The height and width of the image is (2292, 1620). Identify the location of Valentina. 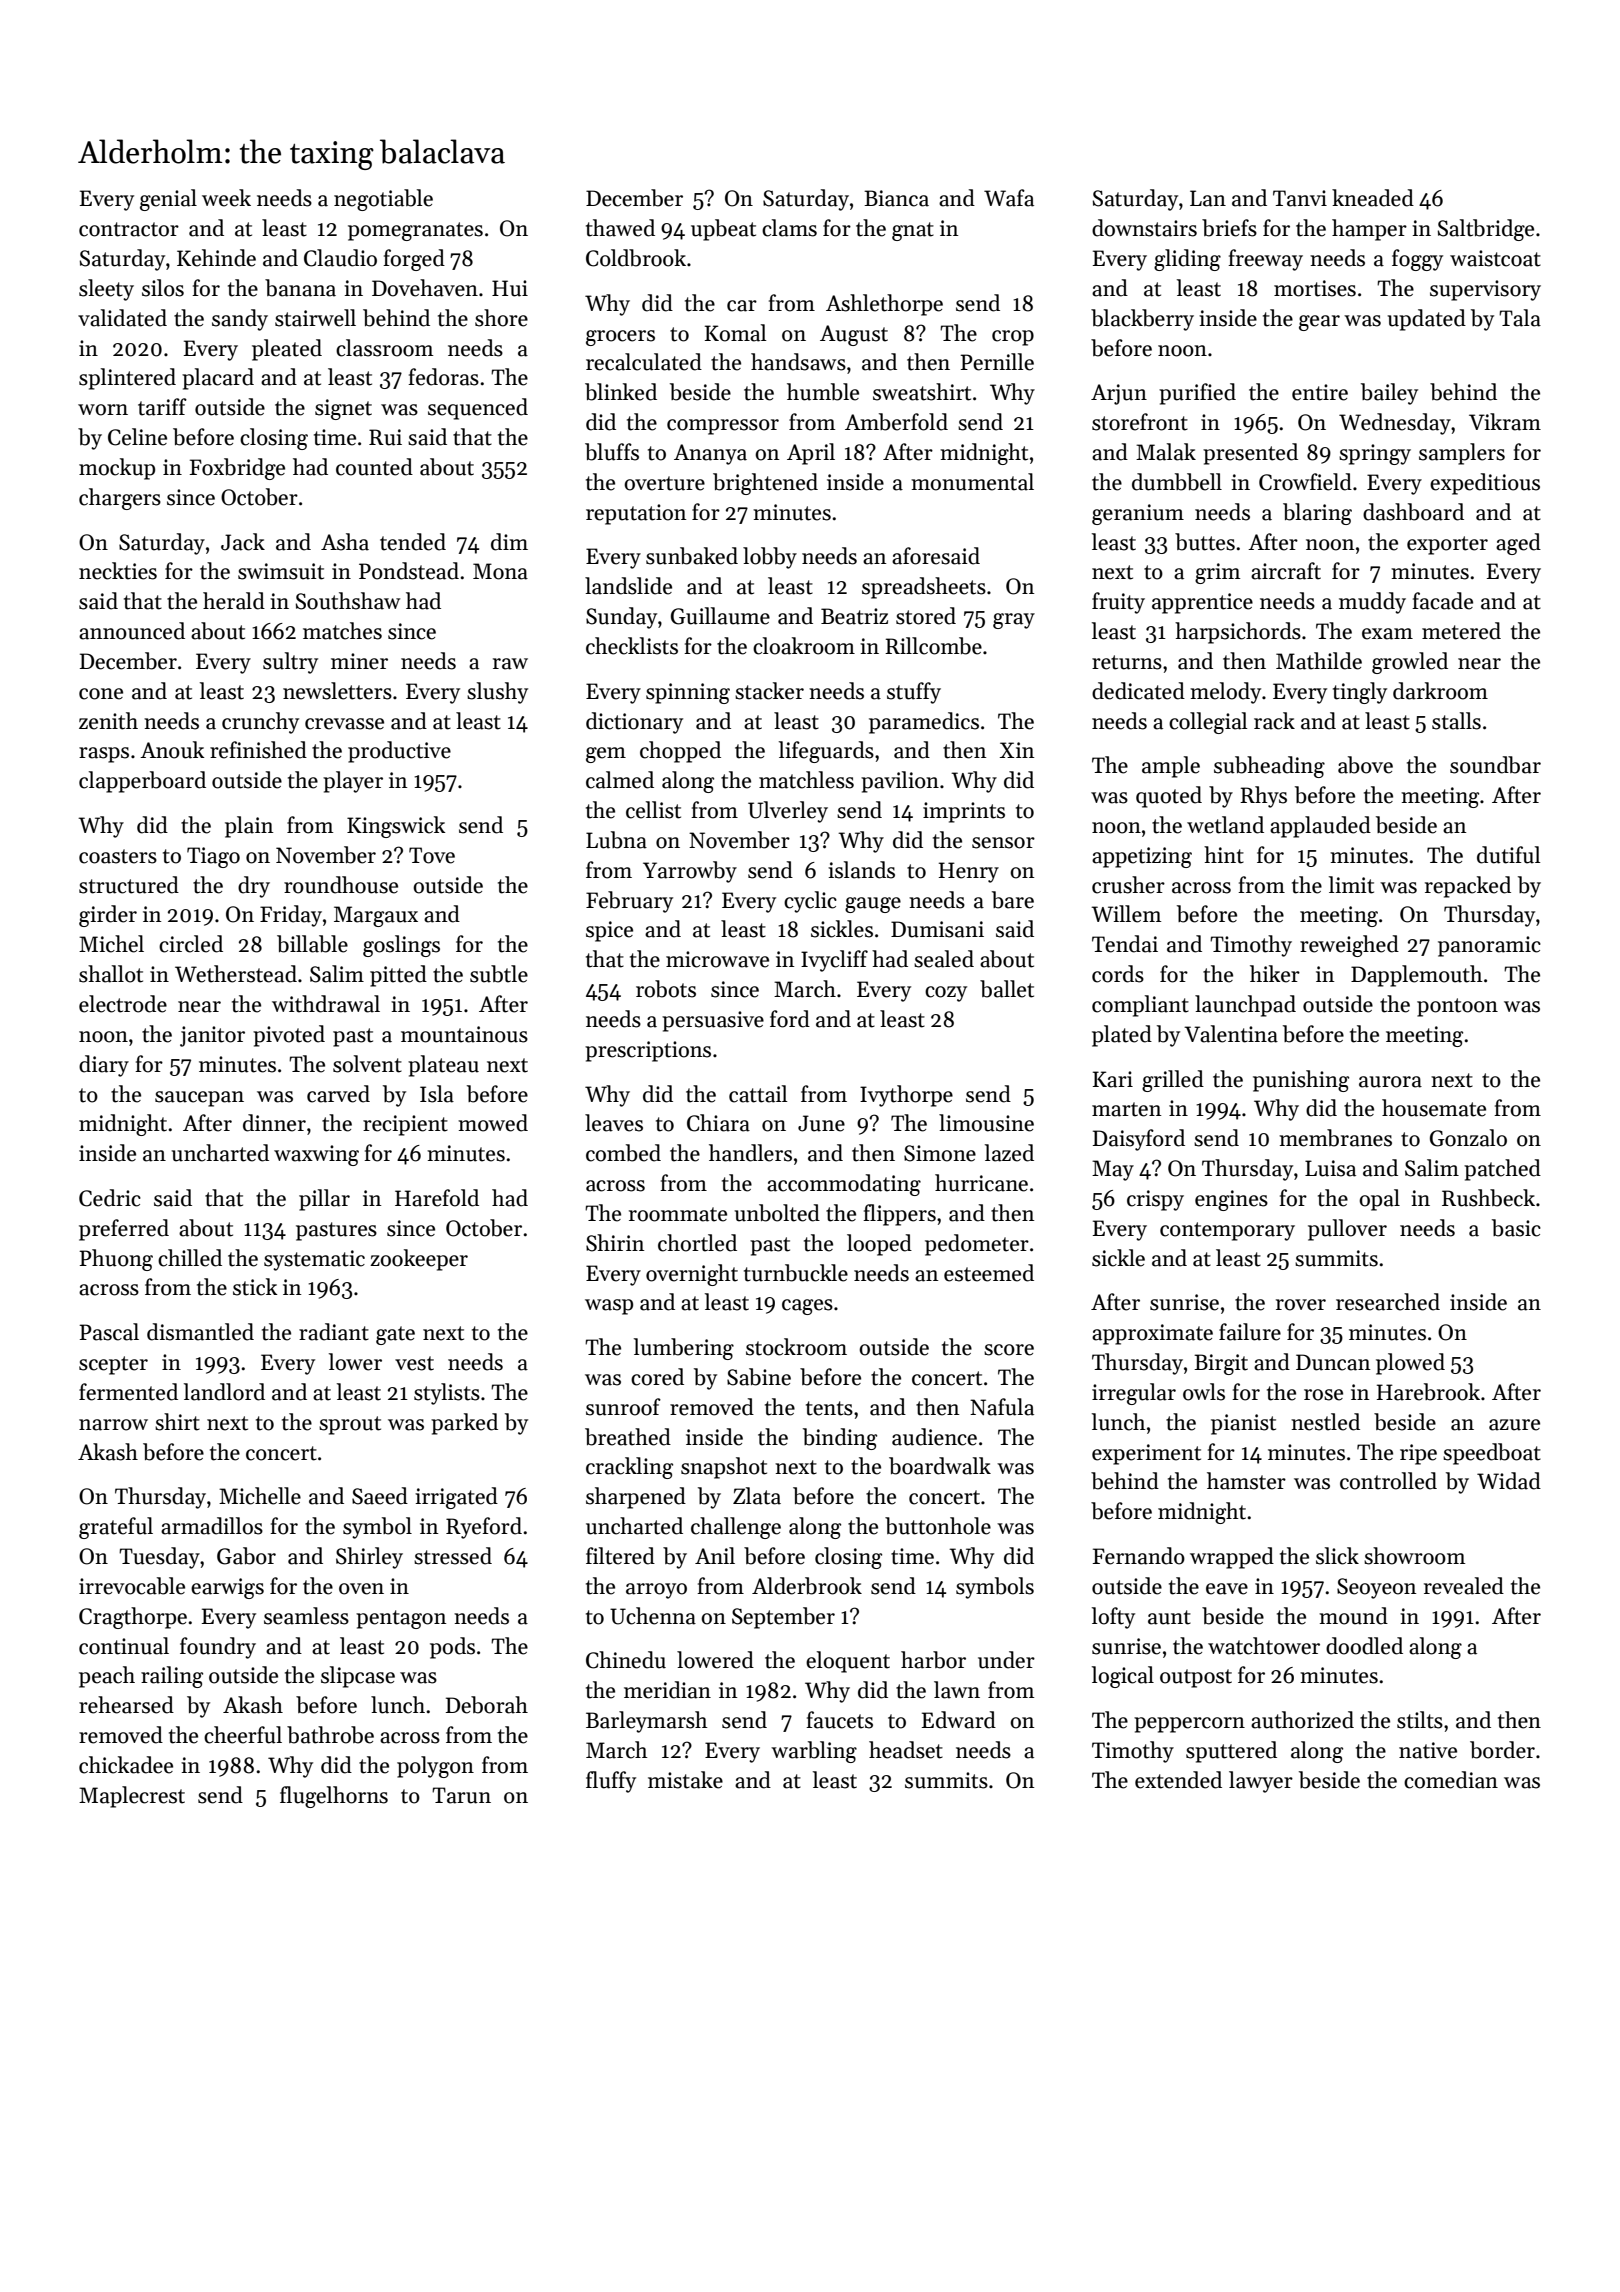
(1231, 1034).
